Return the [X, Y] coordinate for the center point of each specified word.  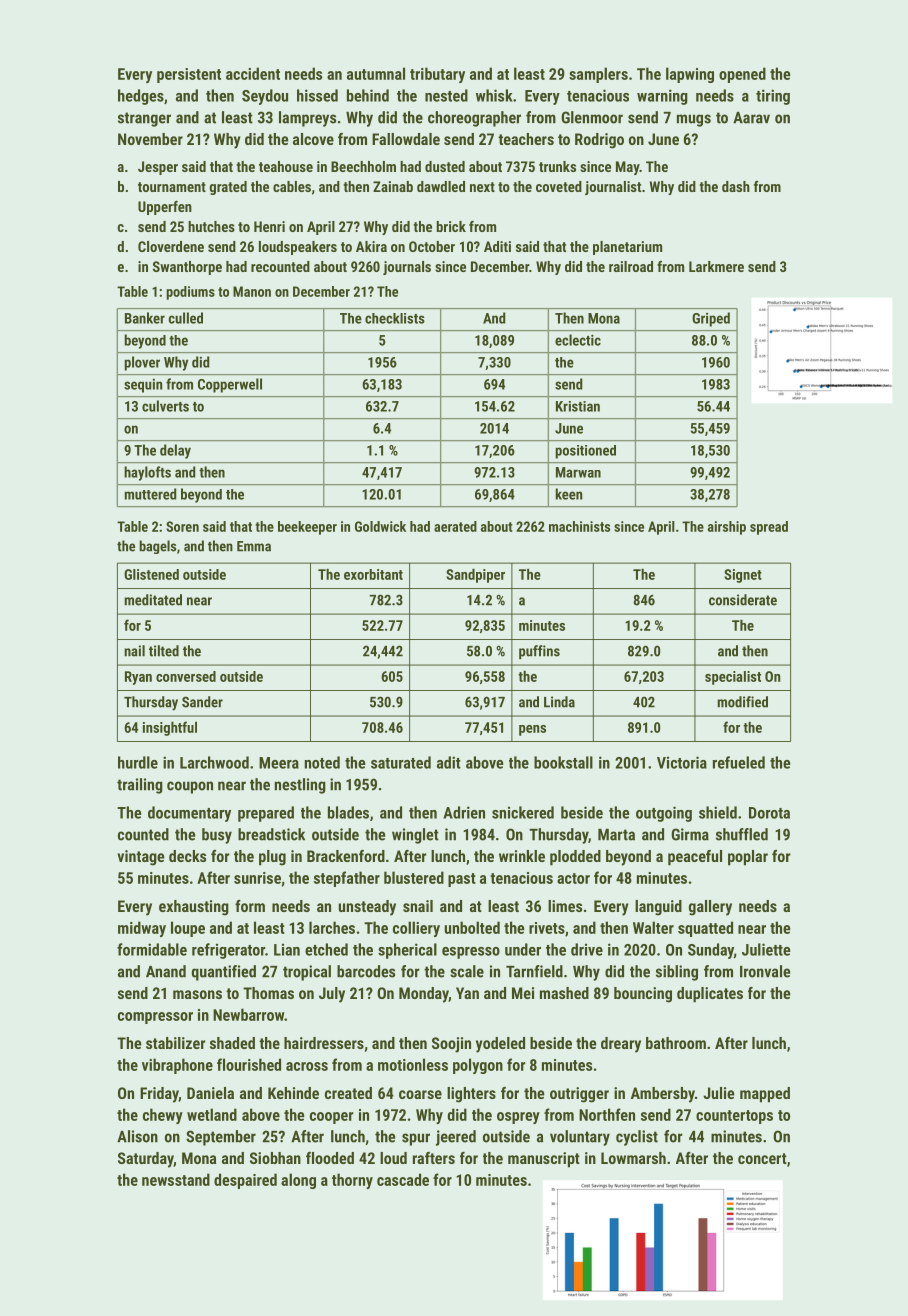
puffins [539, 652]
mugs [694, 120]
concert [762, 1158]
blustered [414, 877]
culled [186, 318]
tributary [437, 75]
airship [727, 528]
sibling [677, 973]
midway [142, 929]
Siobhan [275, 1158]
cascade [403, 1179]
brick [451, 226]
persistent [189, 75]
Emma [254, 546]
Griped [711, 319]
